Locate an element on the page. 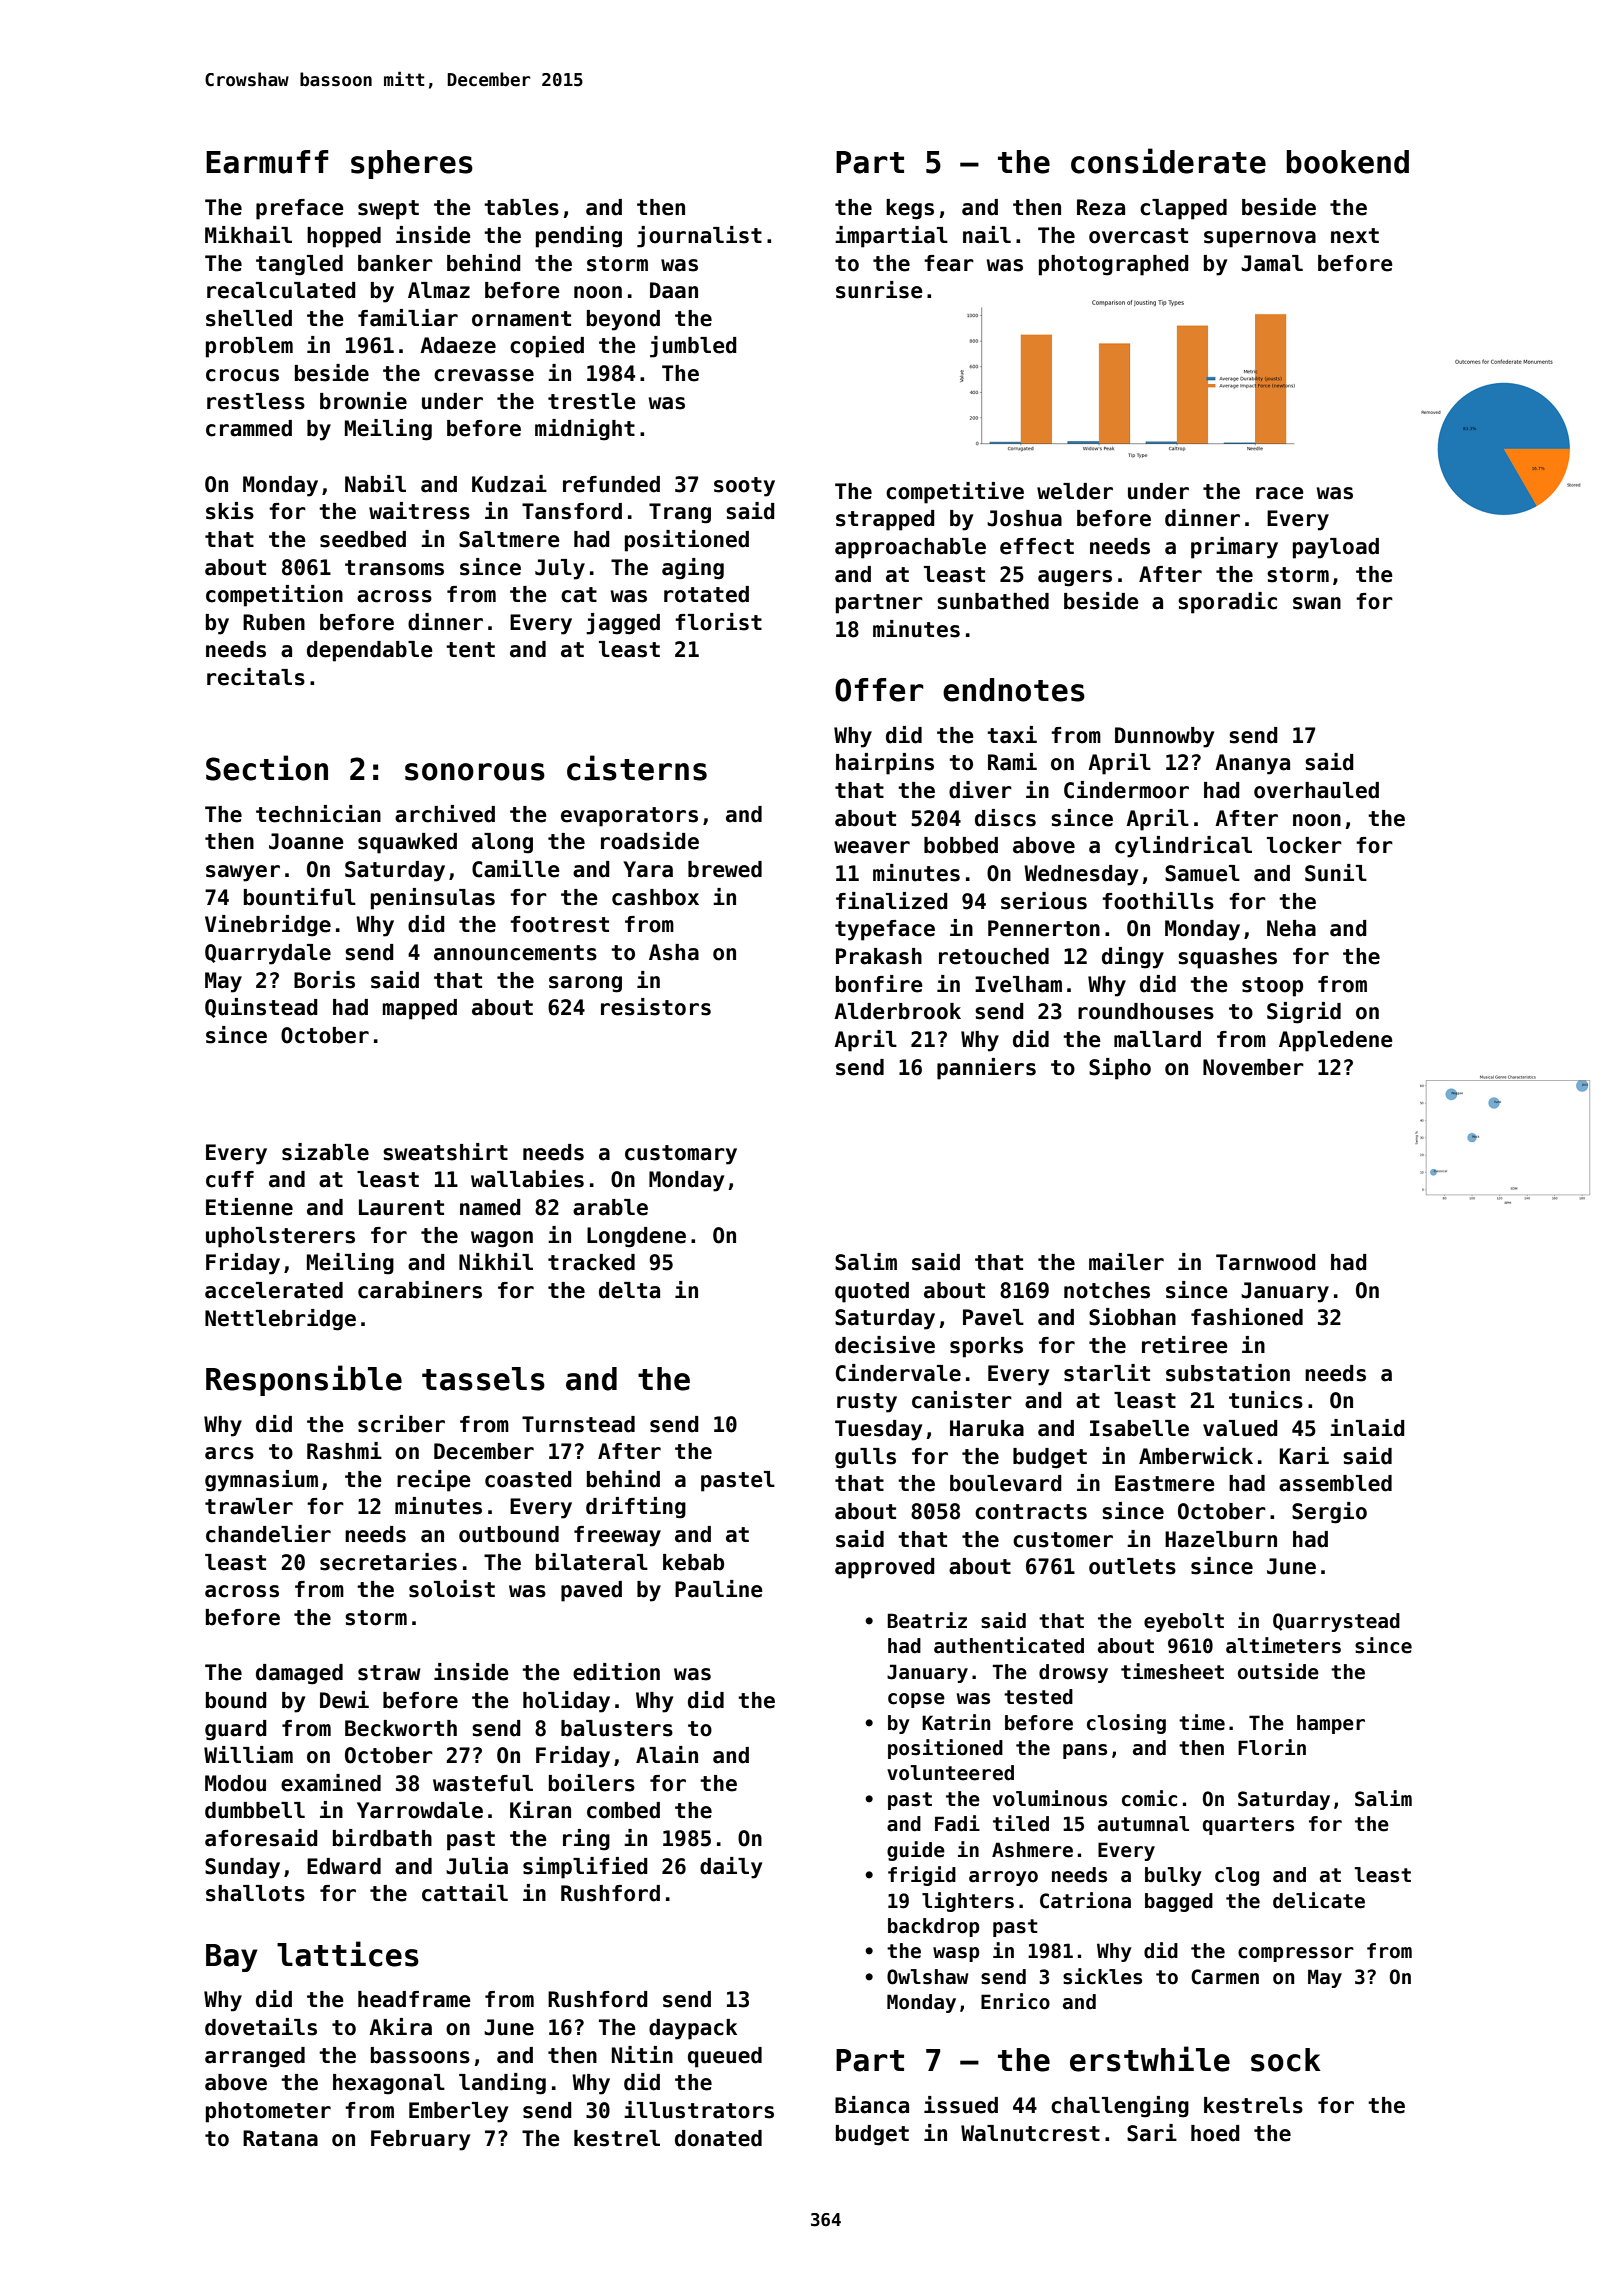 The image size is (1620, 2292). competitive is located at coordinates (955, 493).
